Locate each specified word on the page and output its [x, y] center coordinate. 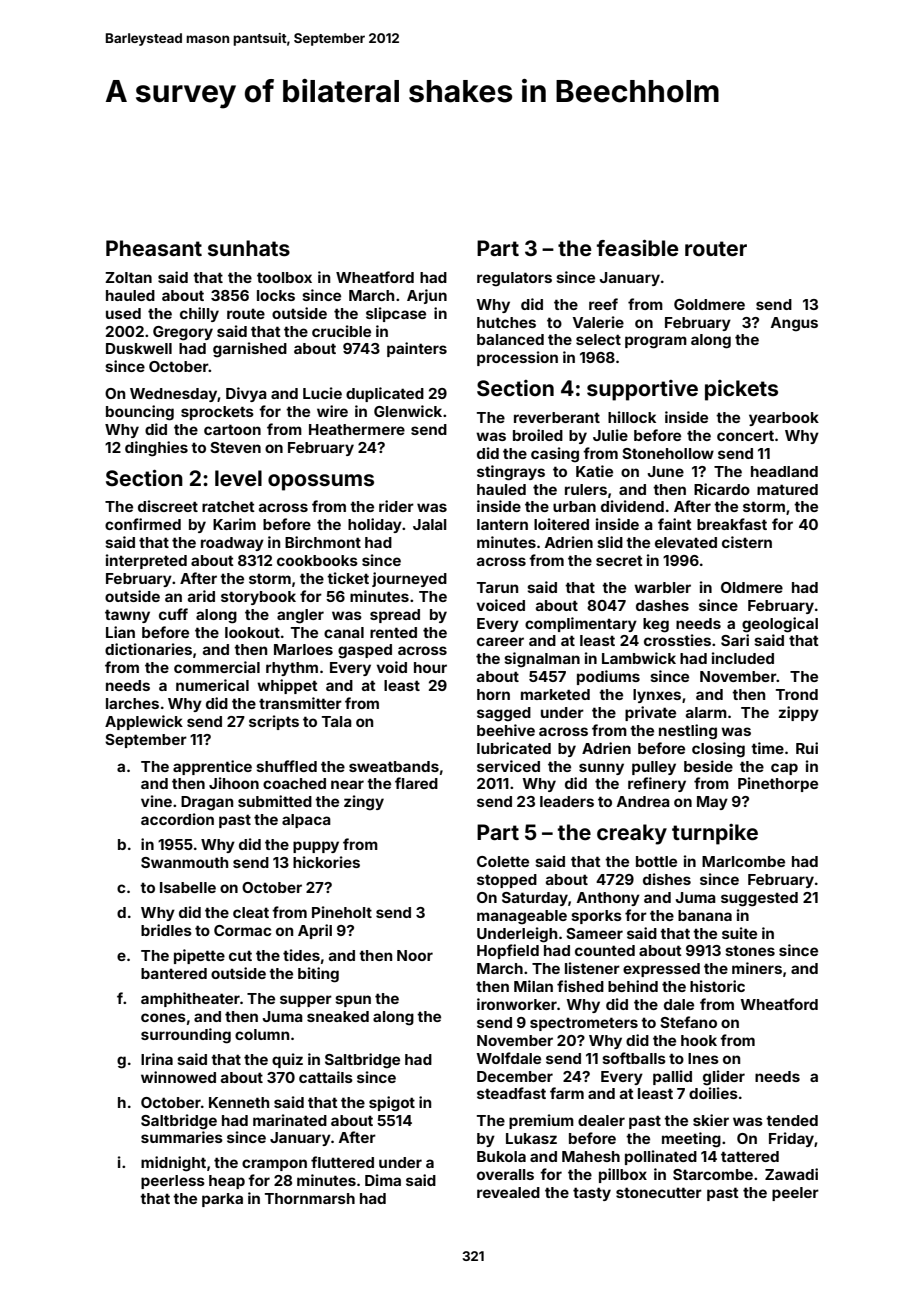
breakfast [732, 524]
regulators [514, 279]
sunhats [249, 248]
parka [222, 1200]
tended [792, 1120]
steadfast [511, 1093]
